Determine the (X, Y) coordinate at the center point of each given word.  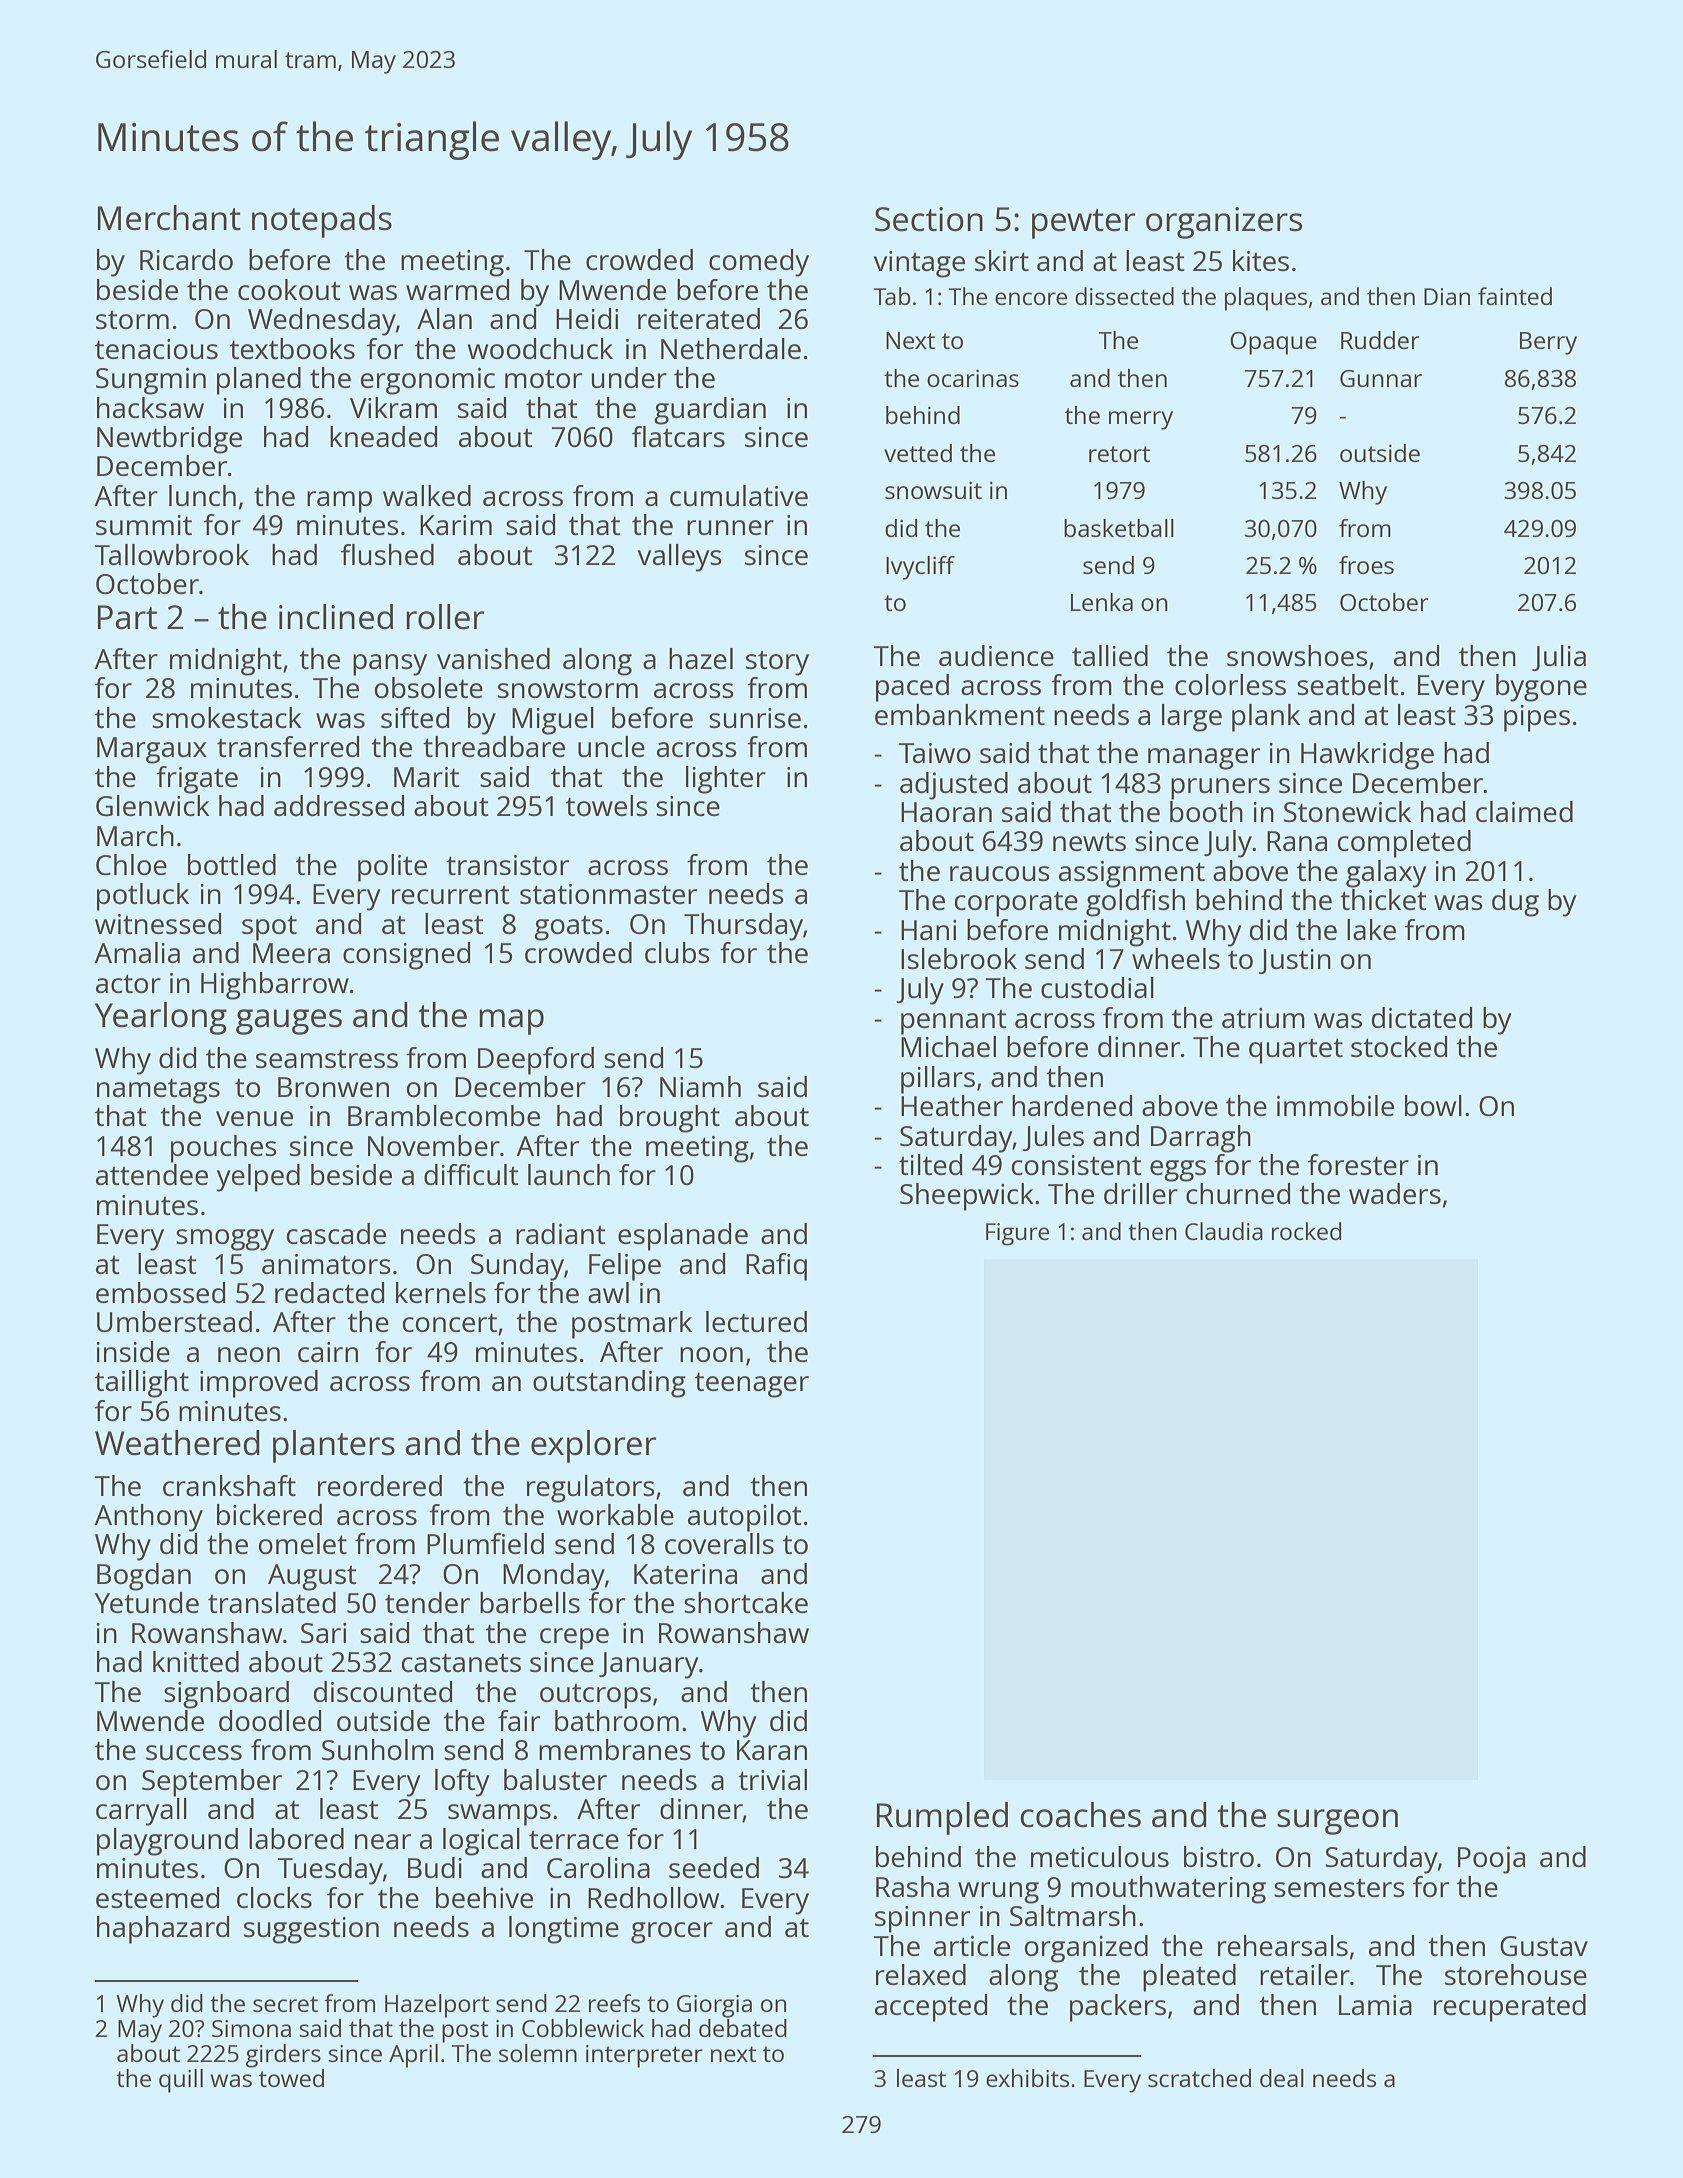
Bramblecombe (444, 1115)
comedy (759, 263)
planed (259, 381)
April (413, 2056)
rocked (1306, 1231)
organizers (1224, 223)
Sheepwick (967, 1197)
